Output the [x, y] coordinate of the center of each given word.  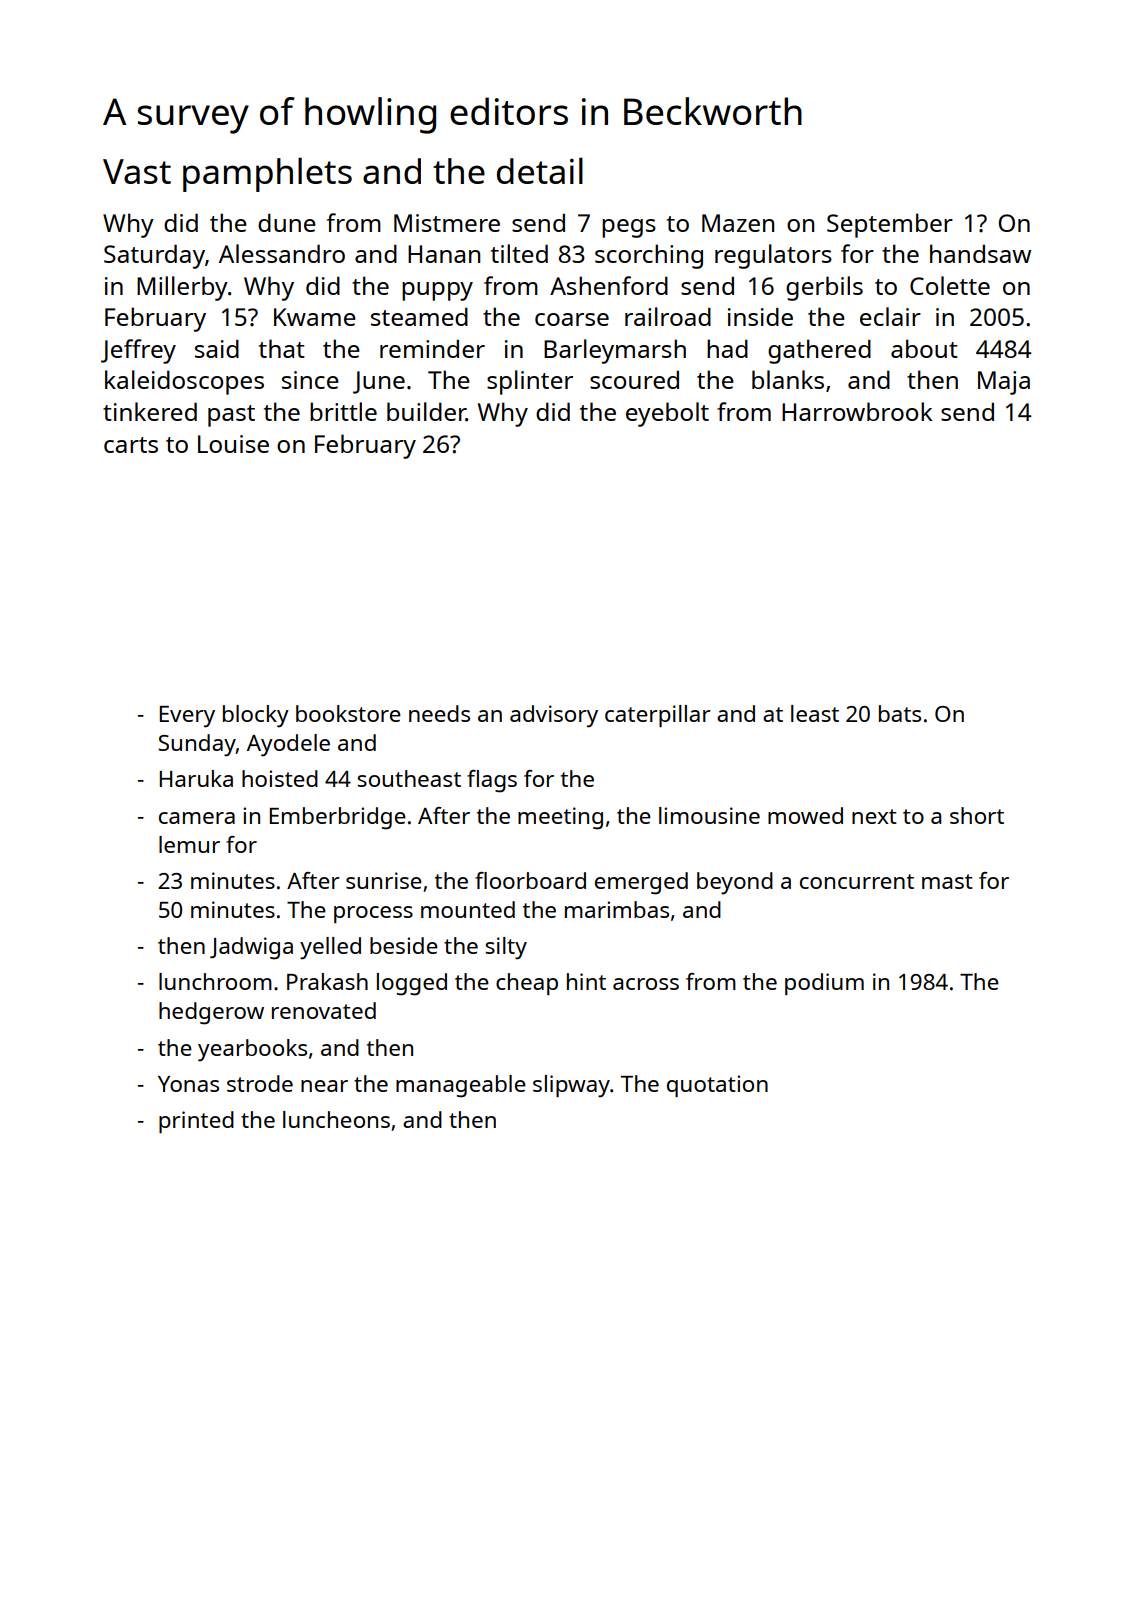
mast [947, 881]
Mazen [738, 223]
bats [900, 713]
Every [187, 717]
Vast [137, 171]
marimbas [617, 909]
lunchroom [215, 981]
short [977, 815]
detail [540, 171]
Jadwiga [251, 948]
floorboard [530, 880]
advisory [554, 716]
